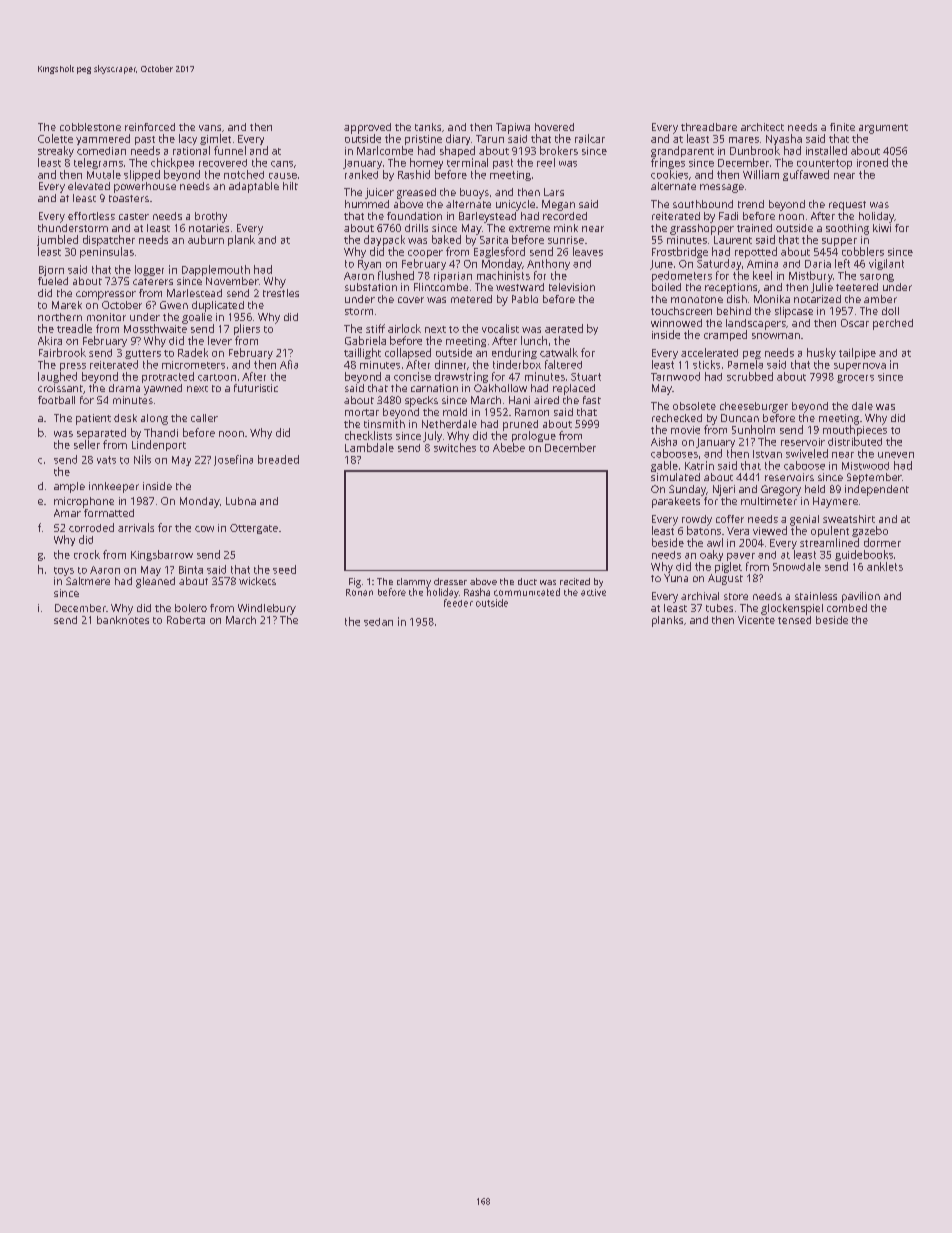  I want to click on Fairbrook, so click(62, 352).
